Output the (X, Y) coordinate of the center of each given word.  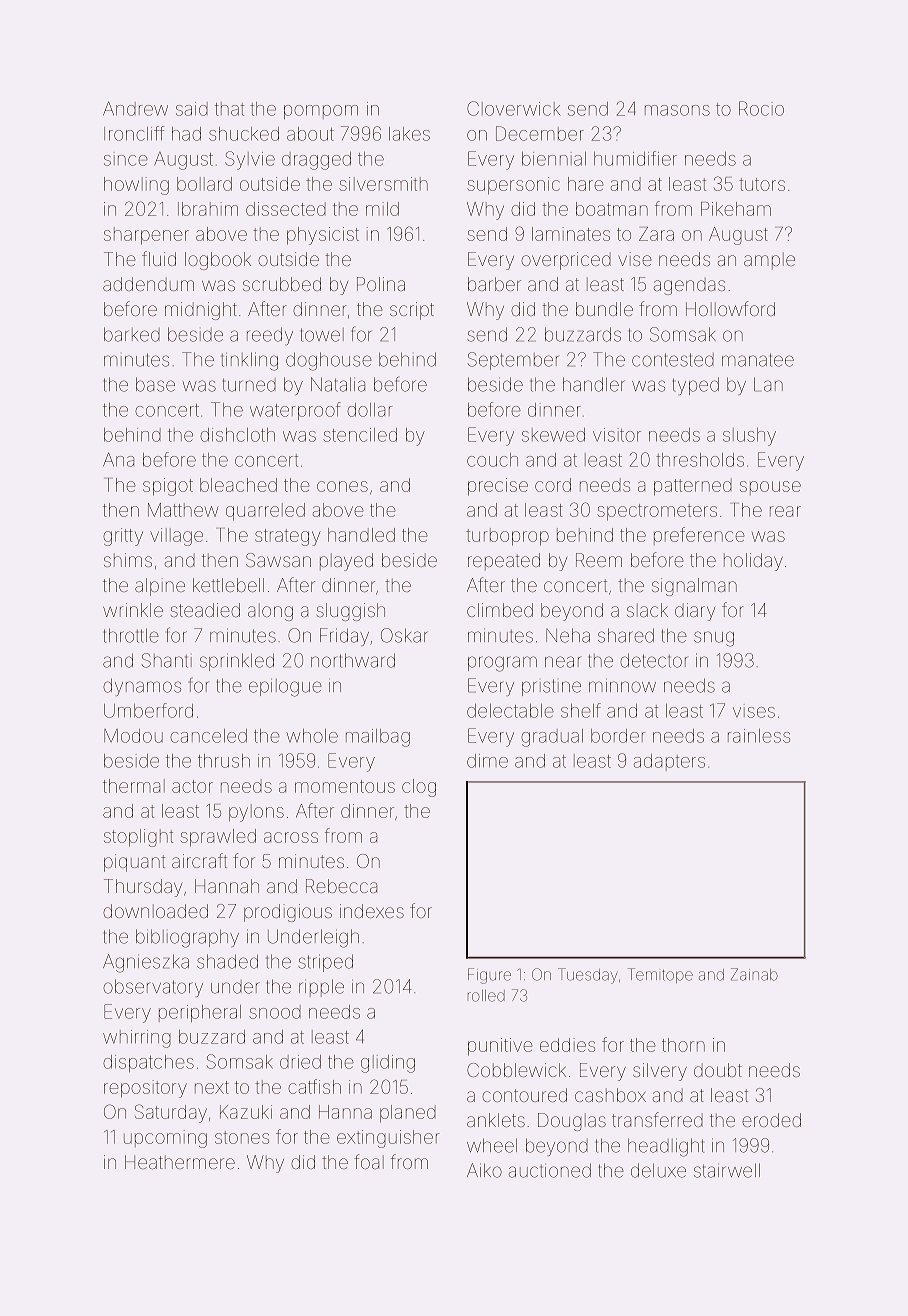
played (346, 562)
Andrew (135, 108)
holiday (753, 562)
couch (492, 460)
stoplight (138, 838)
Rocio (761, 108)
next (212, 1087)
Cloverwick (513, 108)
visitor (617, 435)
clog (419, 788)
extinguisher (388, 1139)
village (176, 537)
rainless (759, 736)
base (155, 384)
